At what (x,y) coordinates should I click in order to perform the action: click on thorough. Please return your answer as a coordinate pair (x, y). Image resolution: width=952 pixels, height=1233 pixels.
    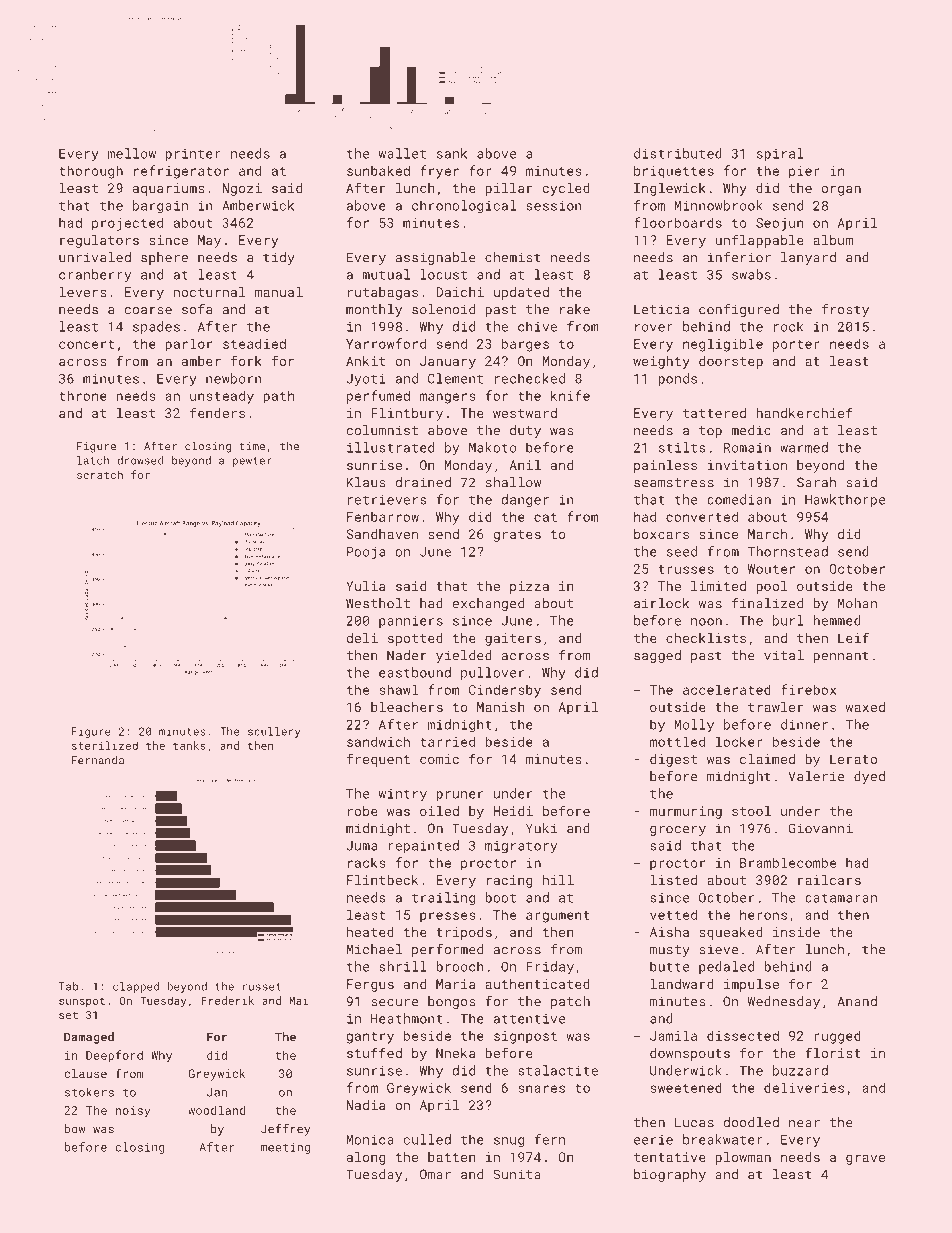
    Looking at the image, I should click on (91, 172).
